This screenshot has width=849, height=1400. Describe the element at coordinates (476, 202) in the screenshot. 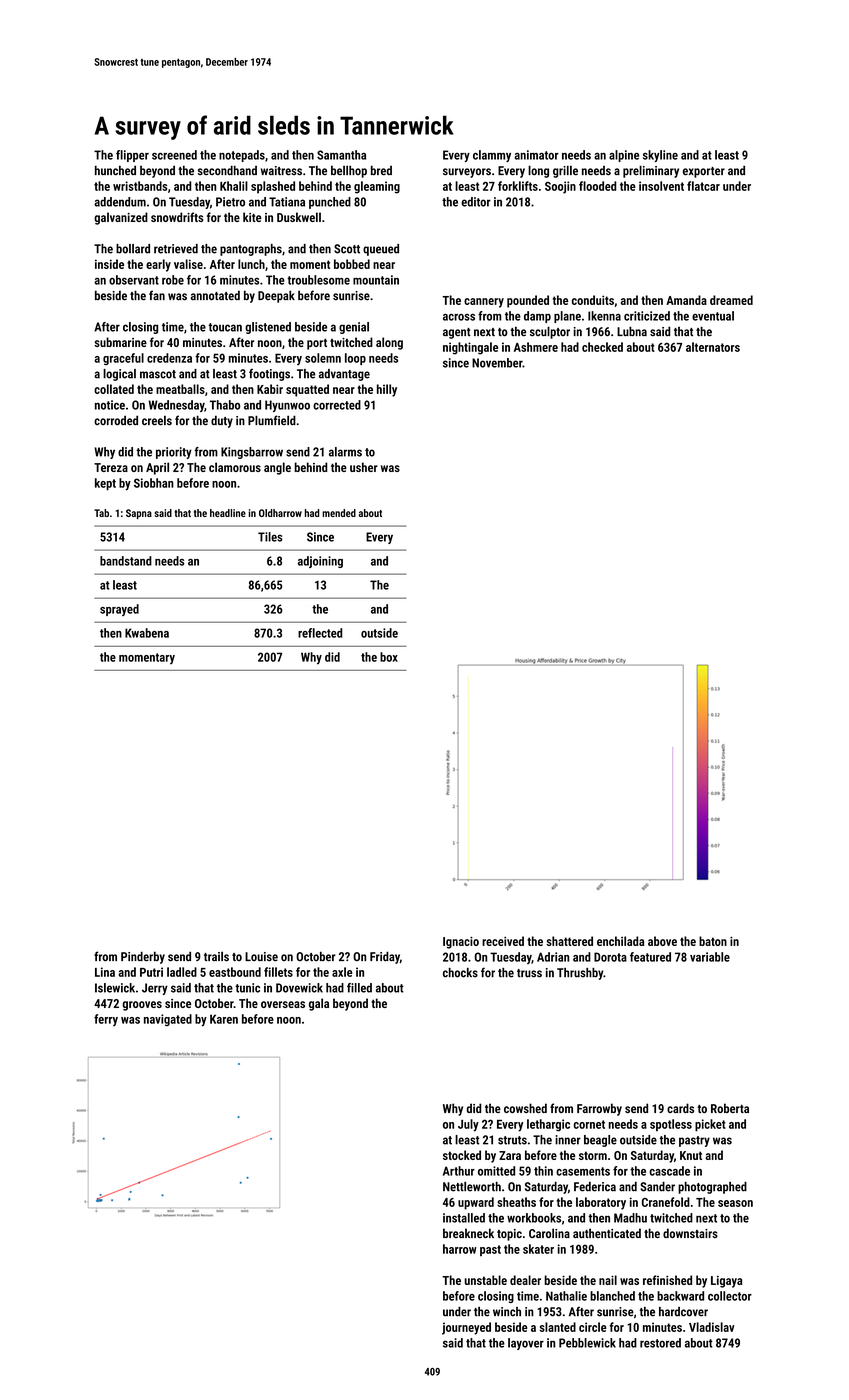

I see `editor` at that location.
